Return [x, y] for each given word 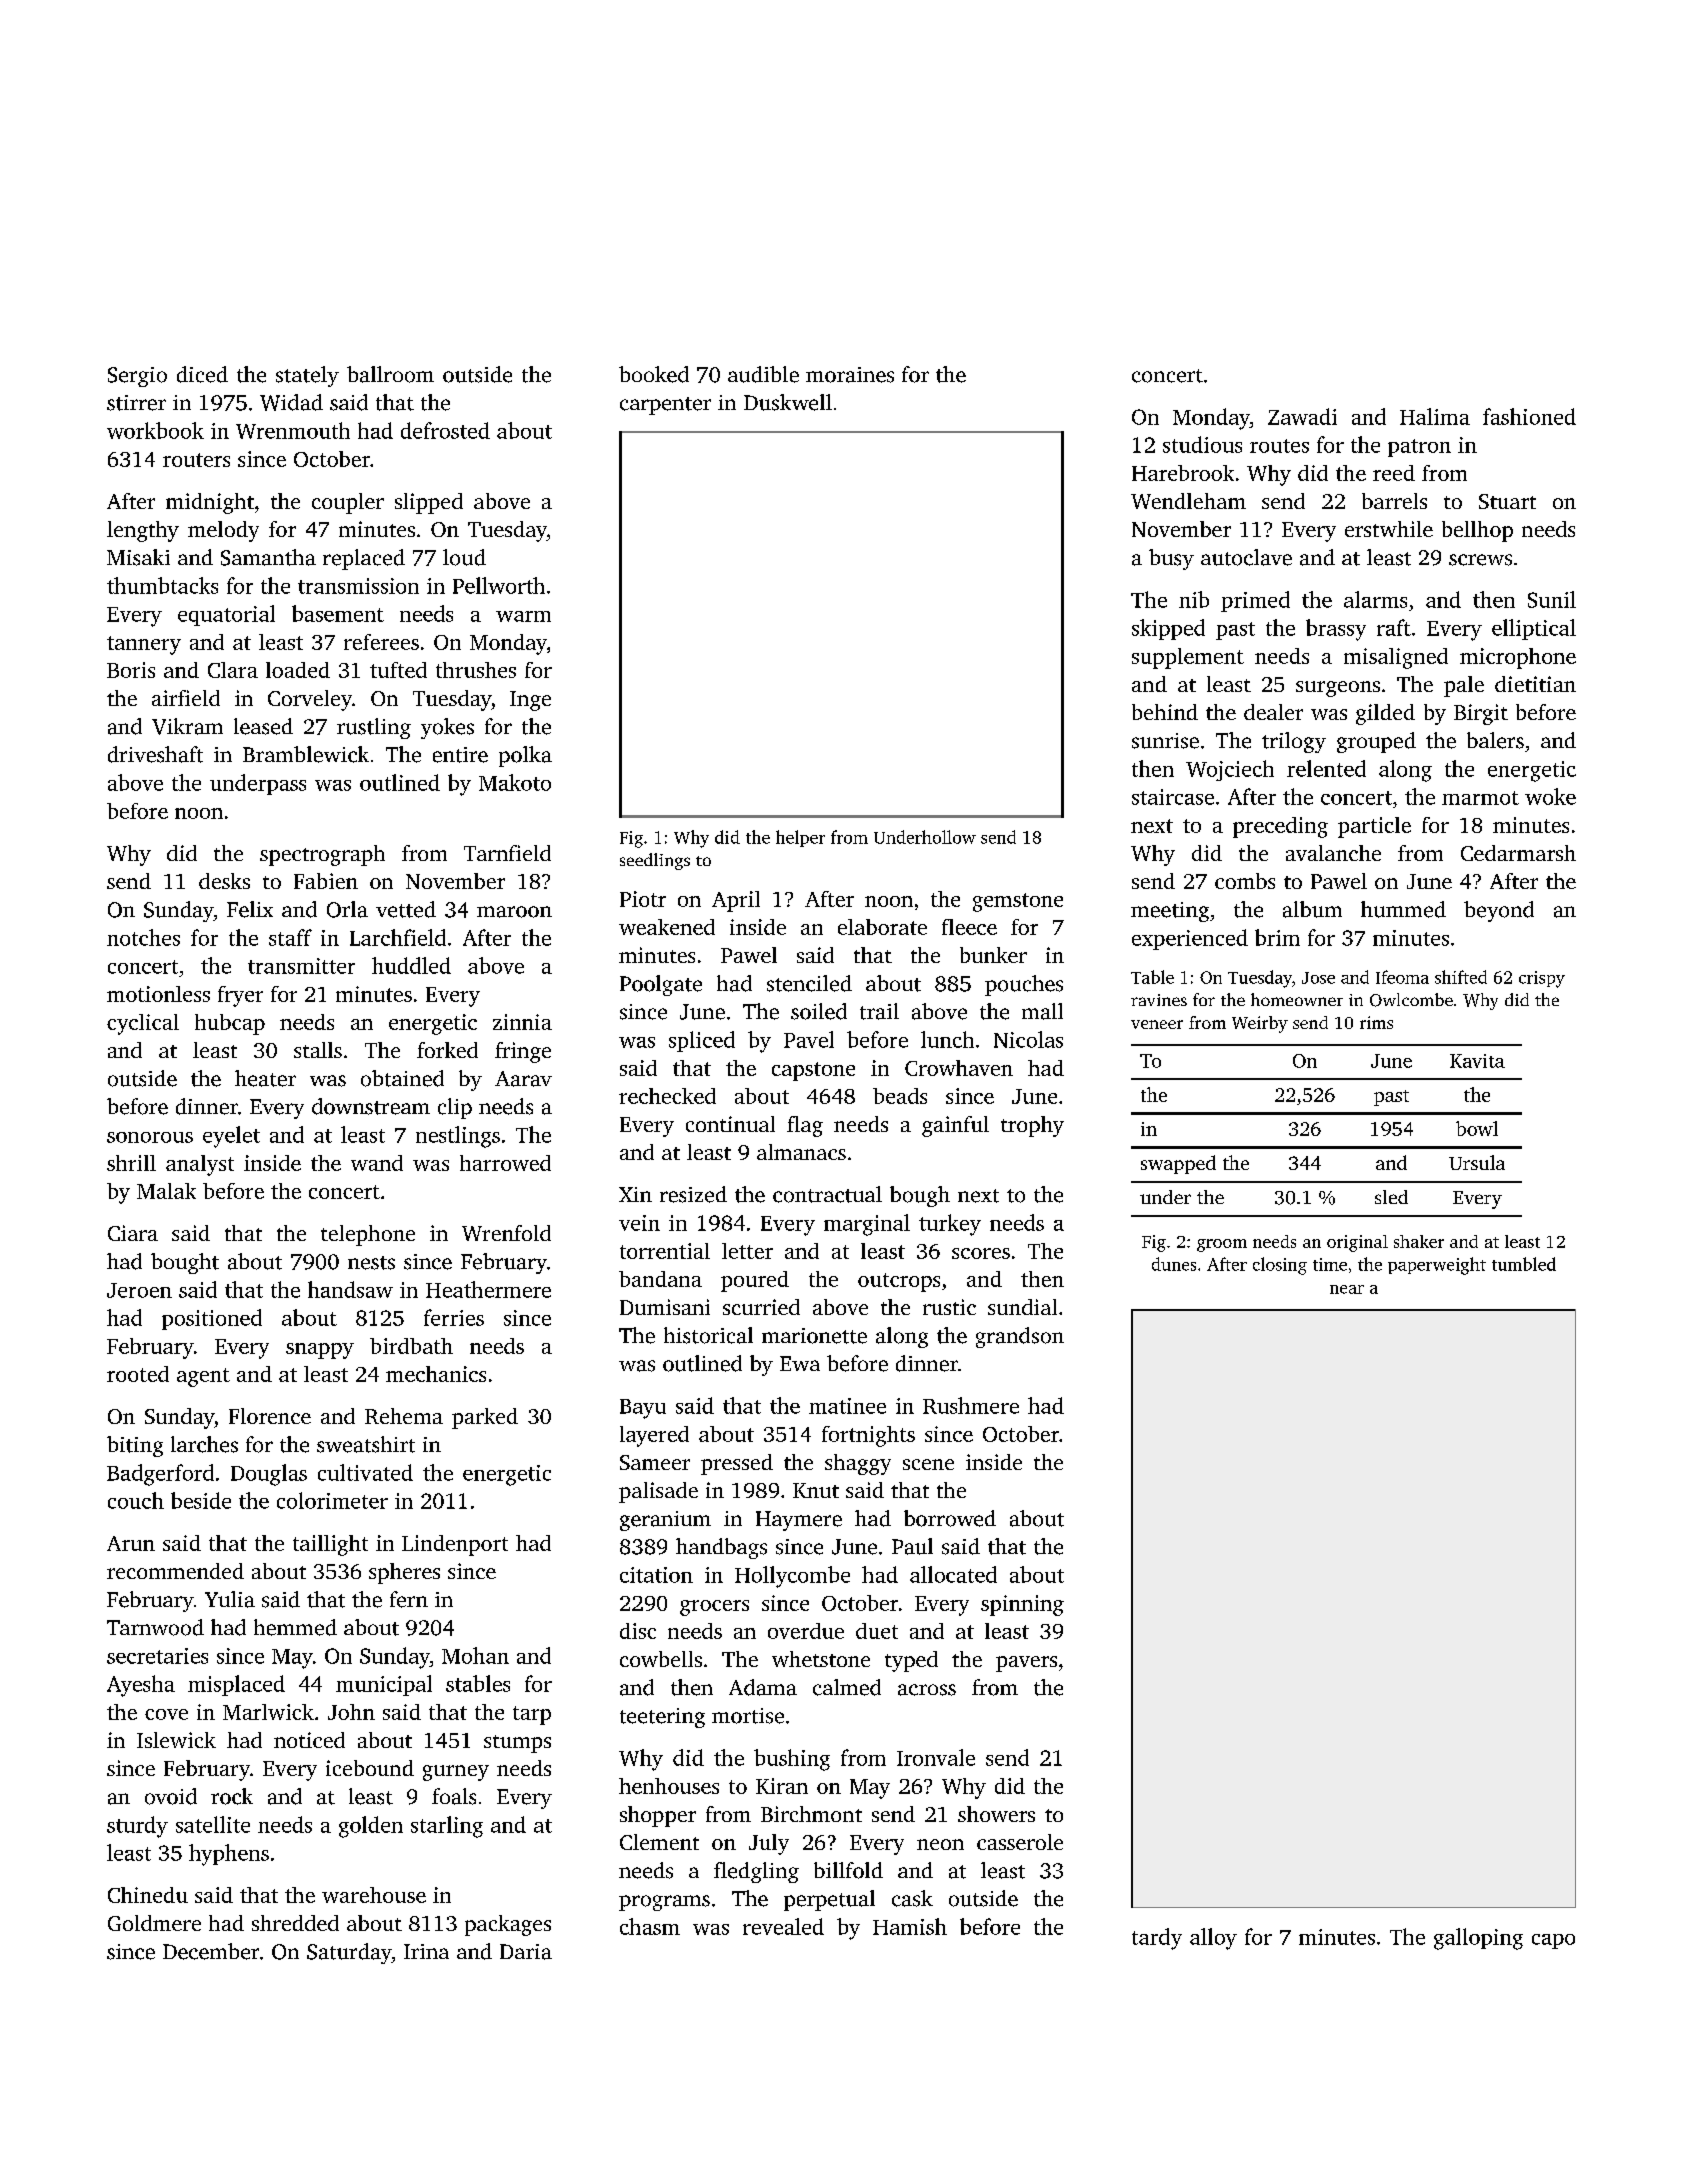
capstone [813, 1071]
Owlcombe [1411, 1000]
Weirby [1260, 1024]
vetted [406, 909]
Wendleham [1188, 501]
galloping [1478, 1939]
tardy [1157, 1939]
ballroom [390, 374]
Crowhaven [959, 1068]
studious [1202, 444]
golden [371, 1827]
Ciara [133, 1233]
